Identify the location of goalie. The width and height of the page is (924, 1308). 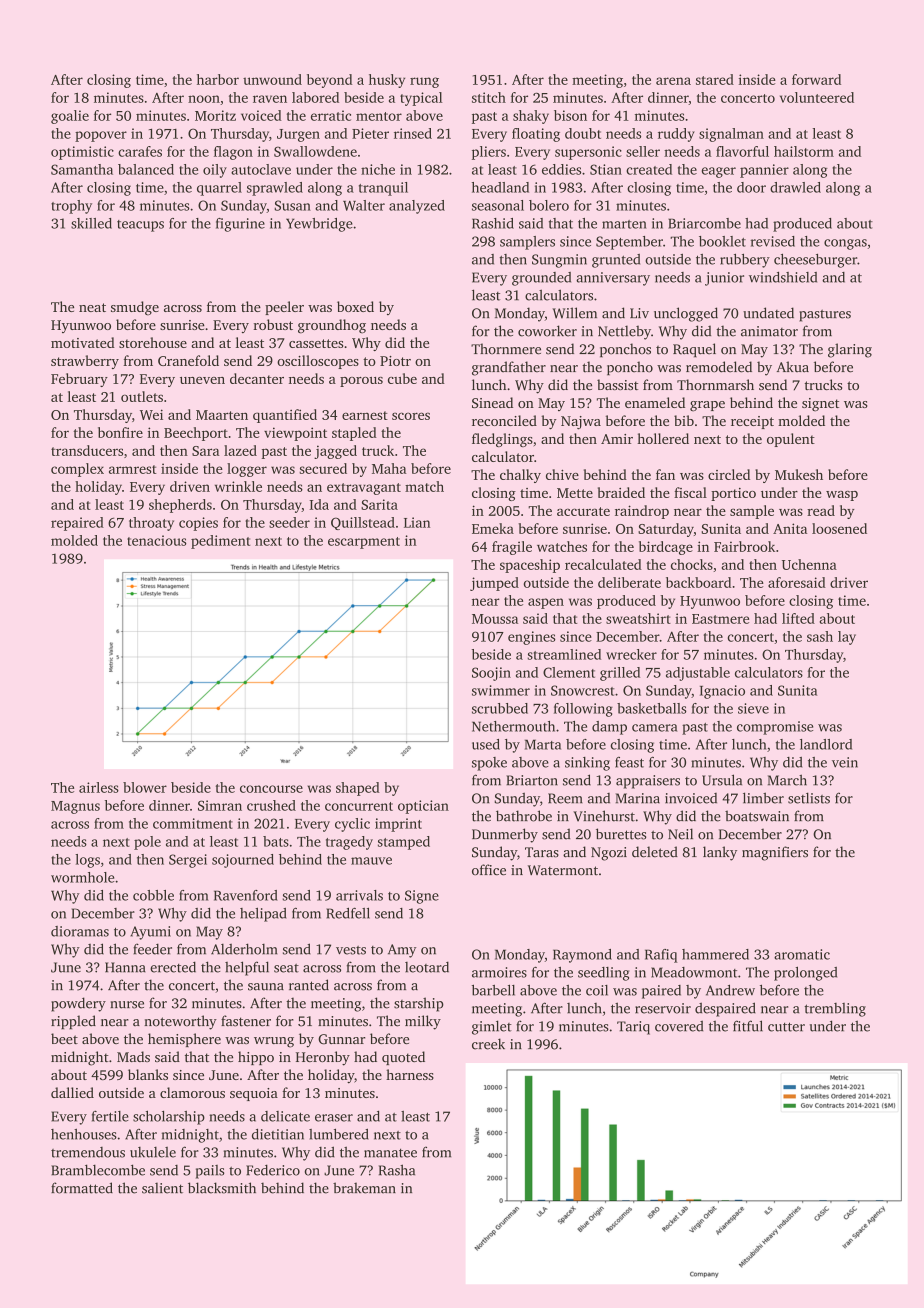
(70, 117).
